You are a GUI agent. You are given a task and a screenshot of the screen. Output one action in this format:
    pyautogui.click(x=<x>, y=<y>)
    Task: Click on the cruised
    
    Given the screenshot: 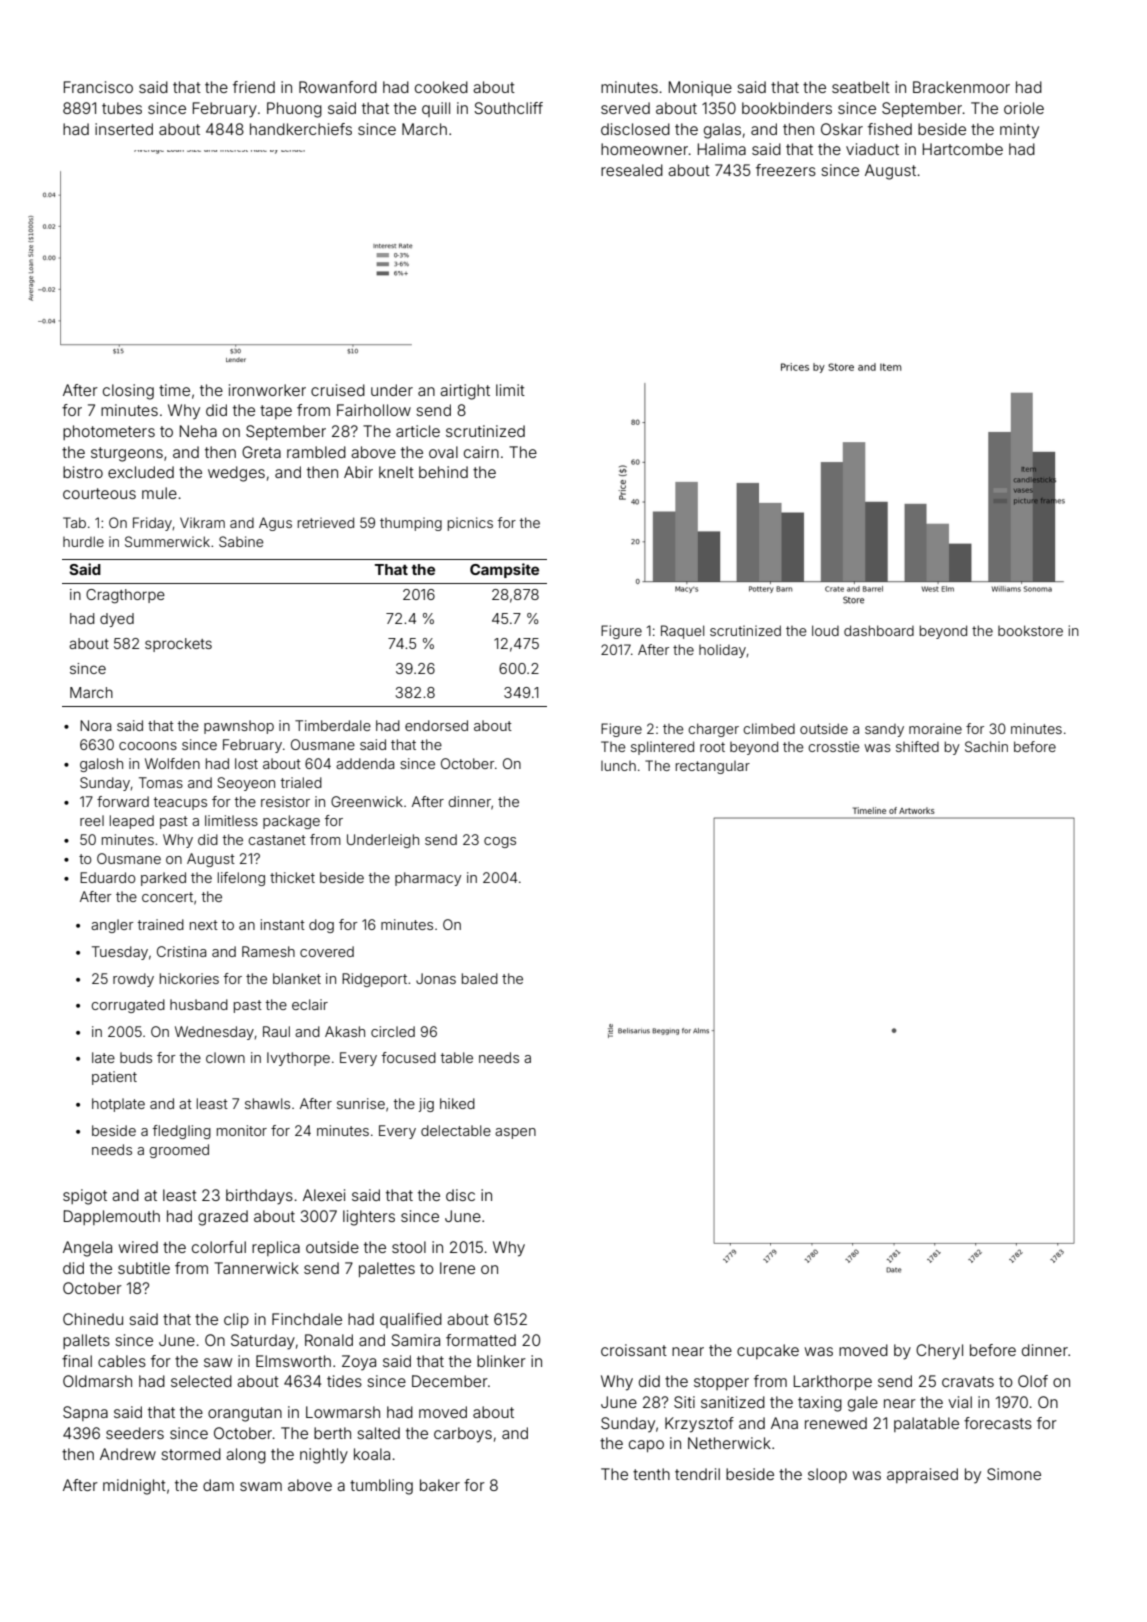 What is the action you would take?
    pyautogui.click(x=338, y=390)
